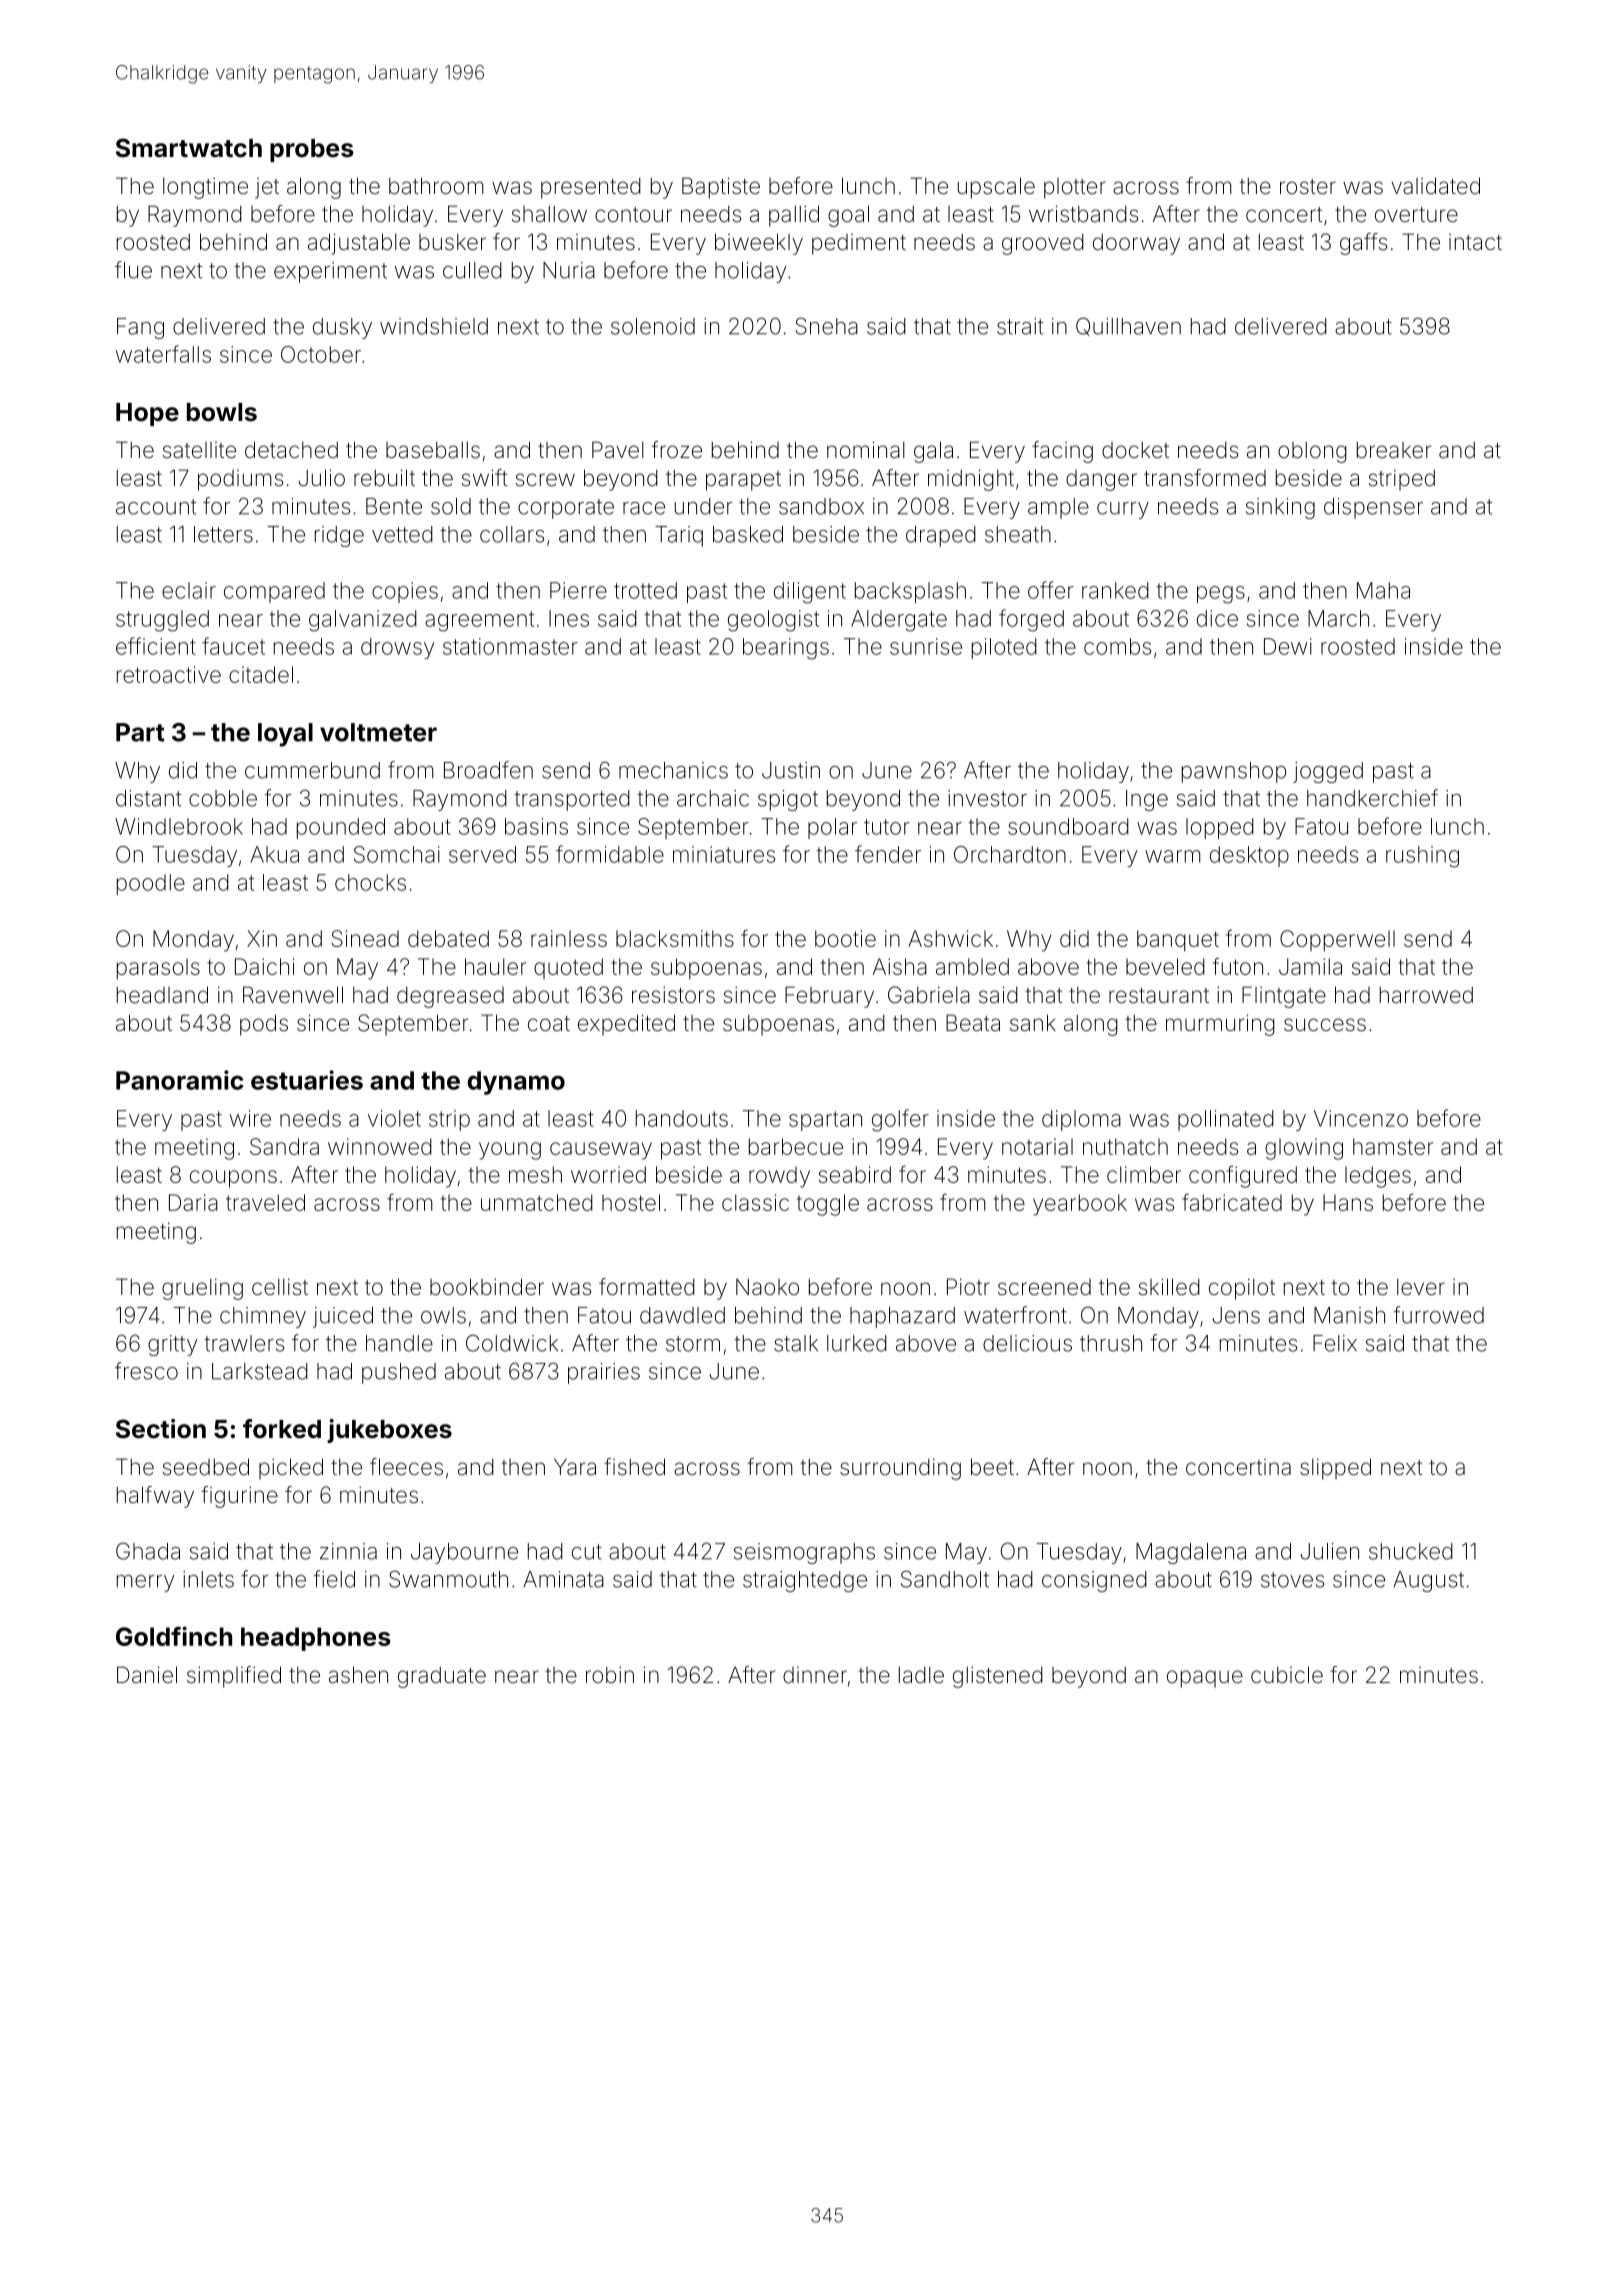 Image resolution: width=1620 pixels, height=2292 pixels. I want to click on collars, so click(512, 534).
